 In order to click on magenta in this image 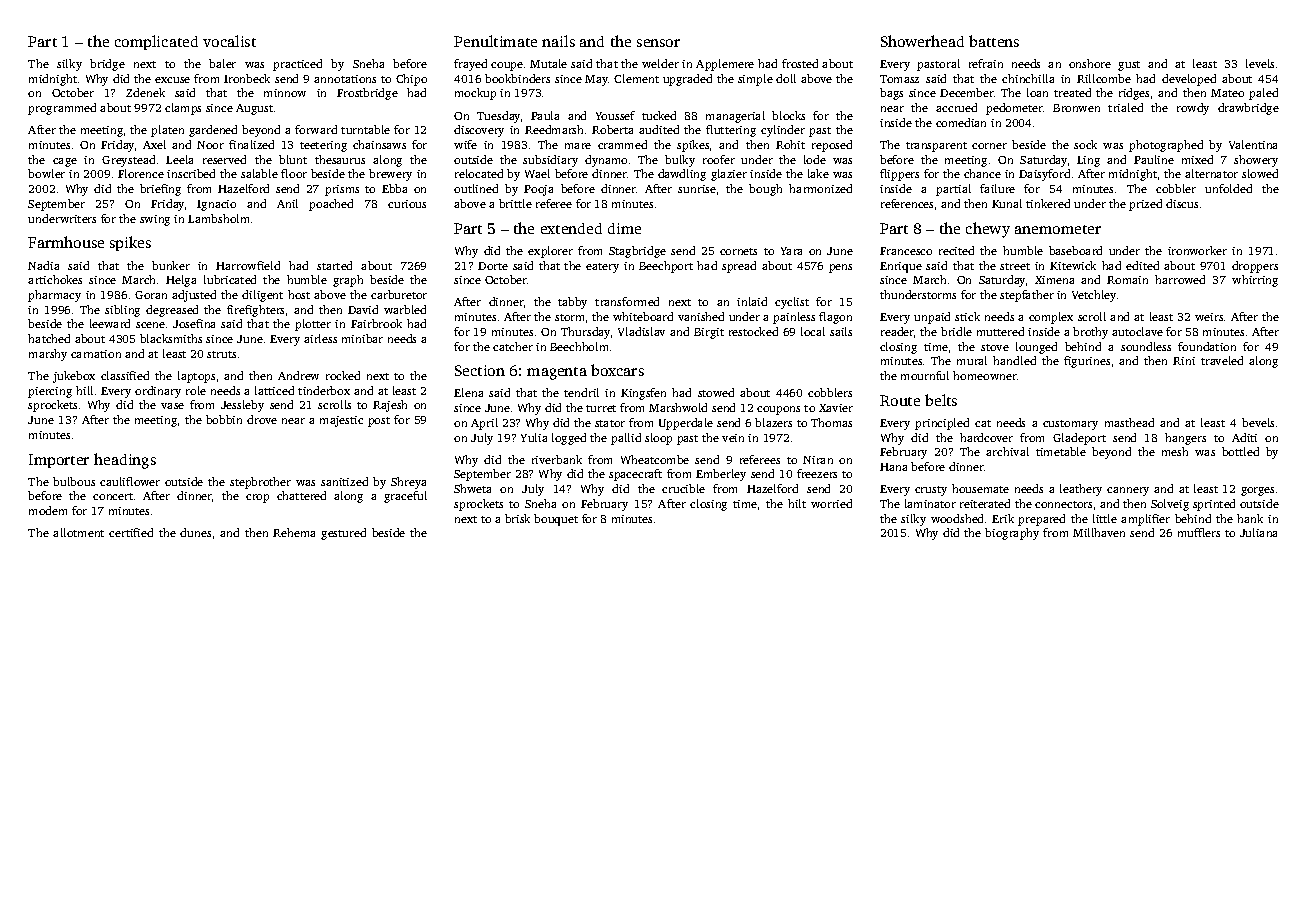, I will do `click(557, 373)`.
